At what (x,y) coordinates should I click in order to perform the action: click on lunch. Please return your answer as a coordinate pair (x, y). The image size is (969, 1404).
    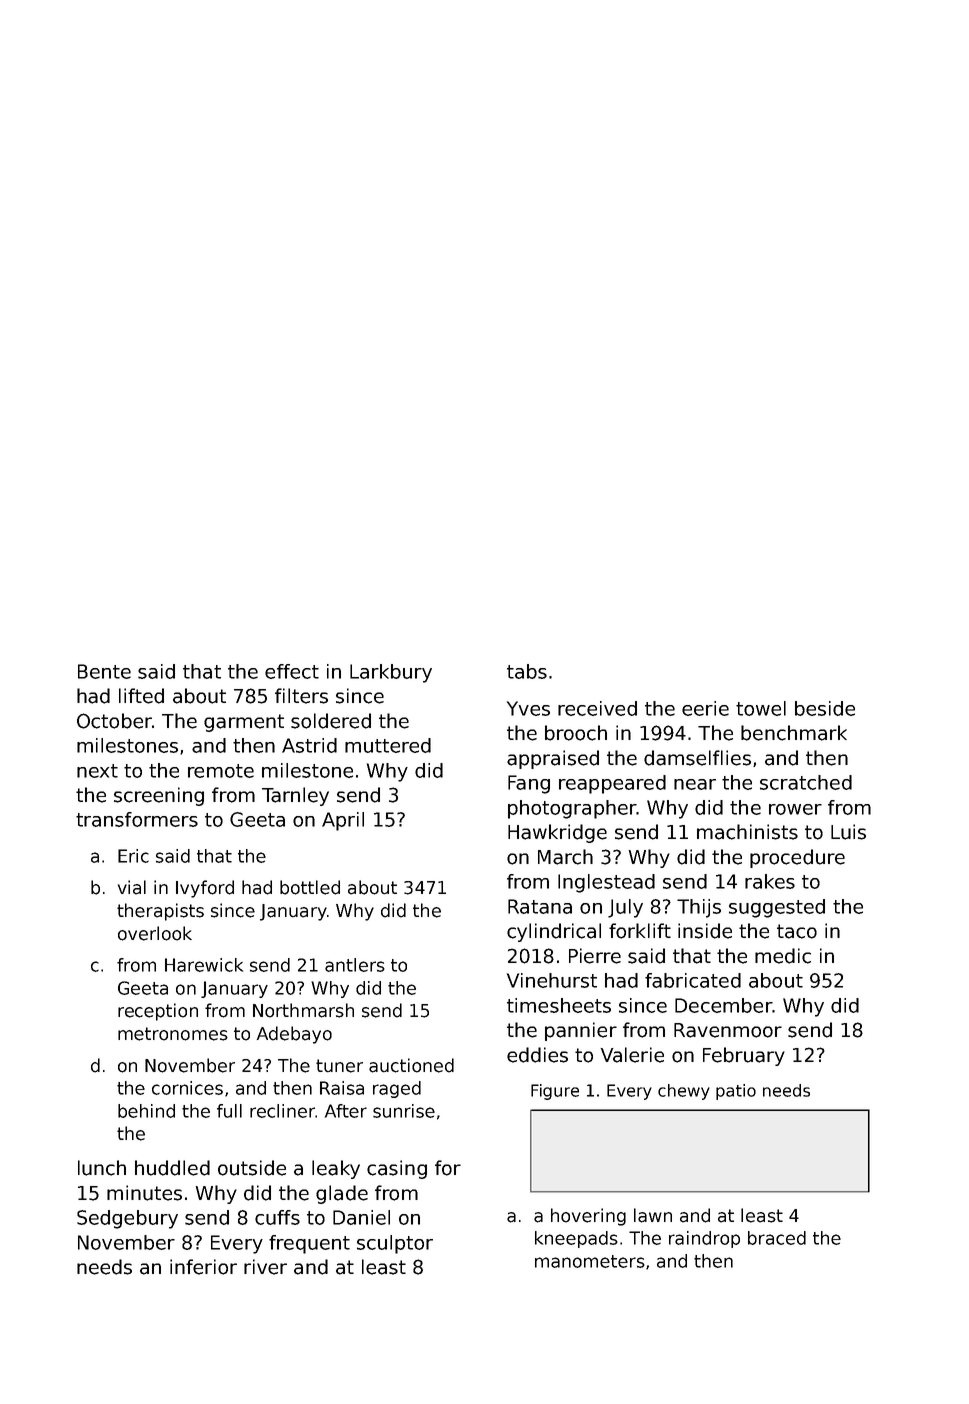
    Looking at the image, I should click on (102, 1168).
